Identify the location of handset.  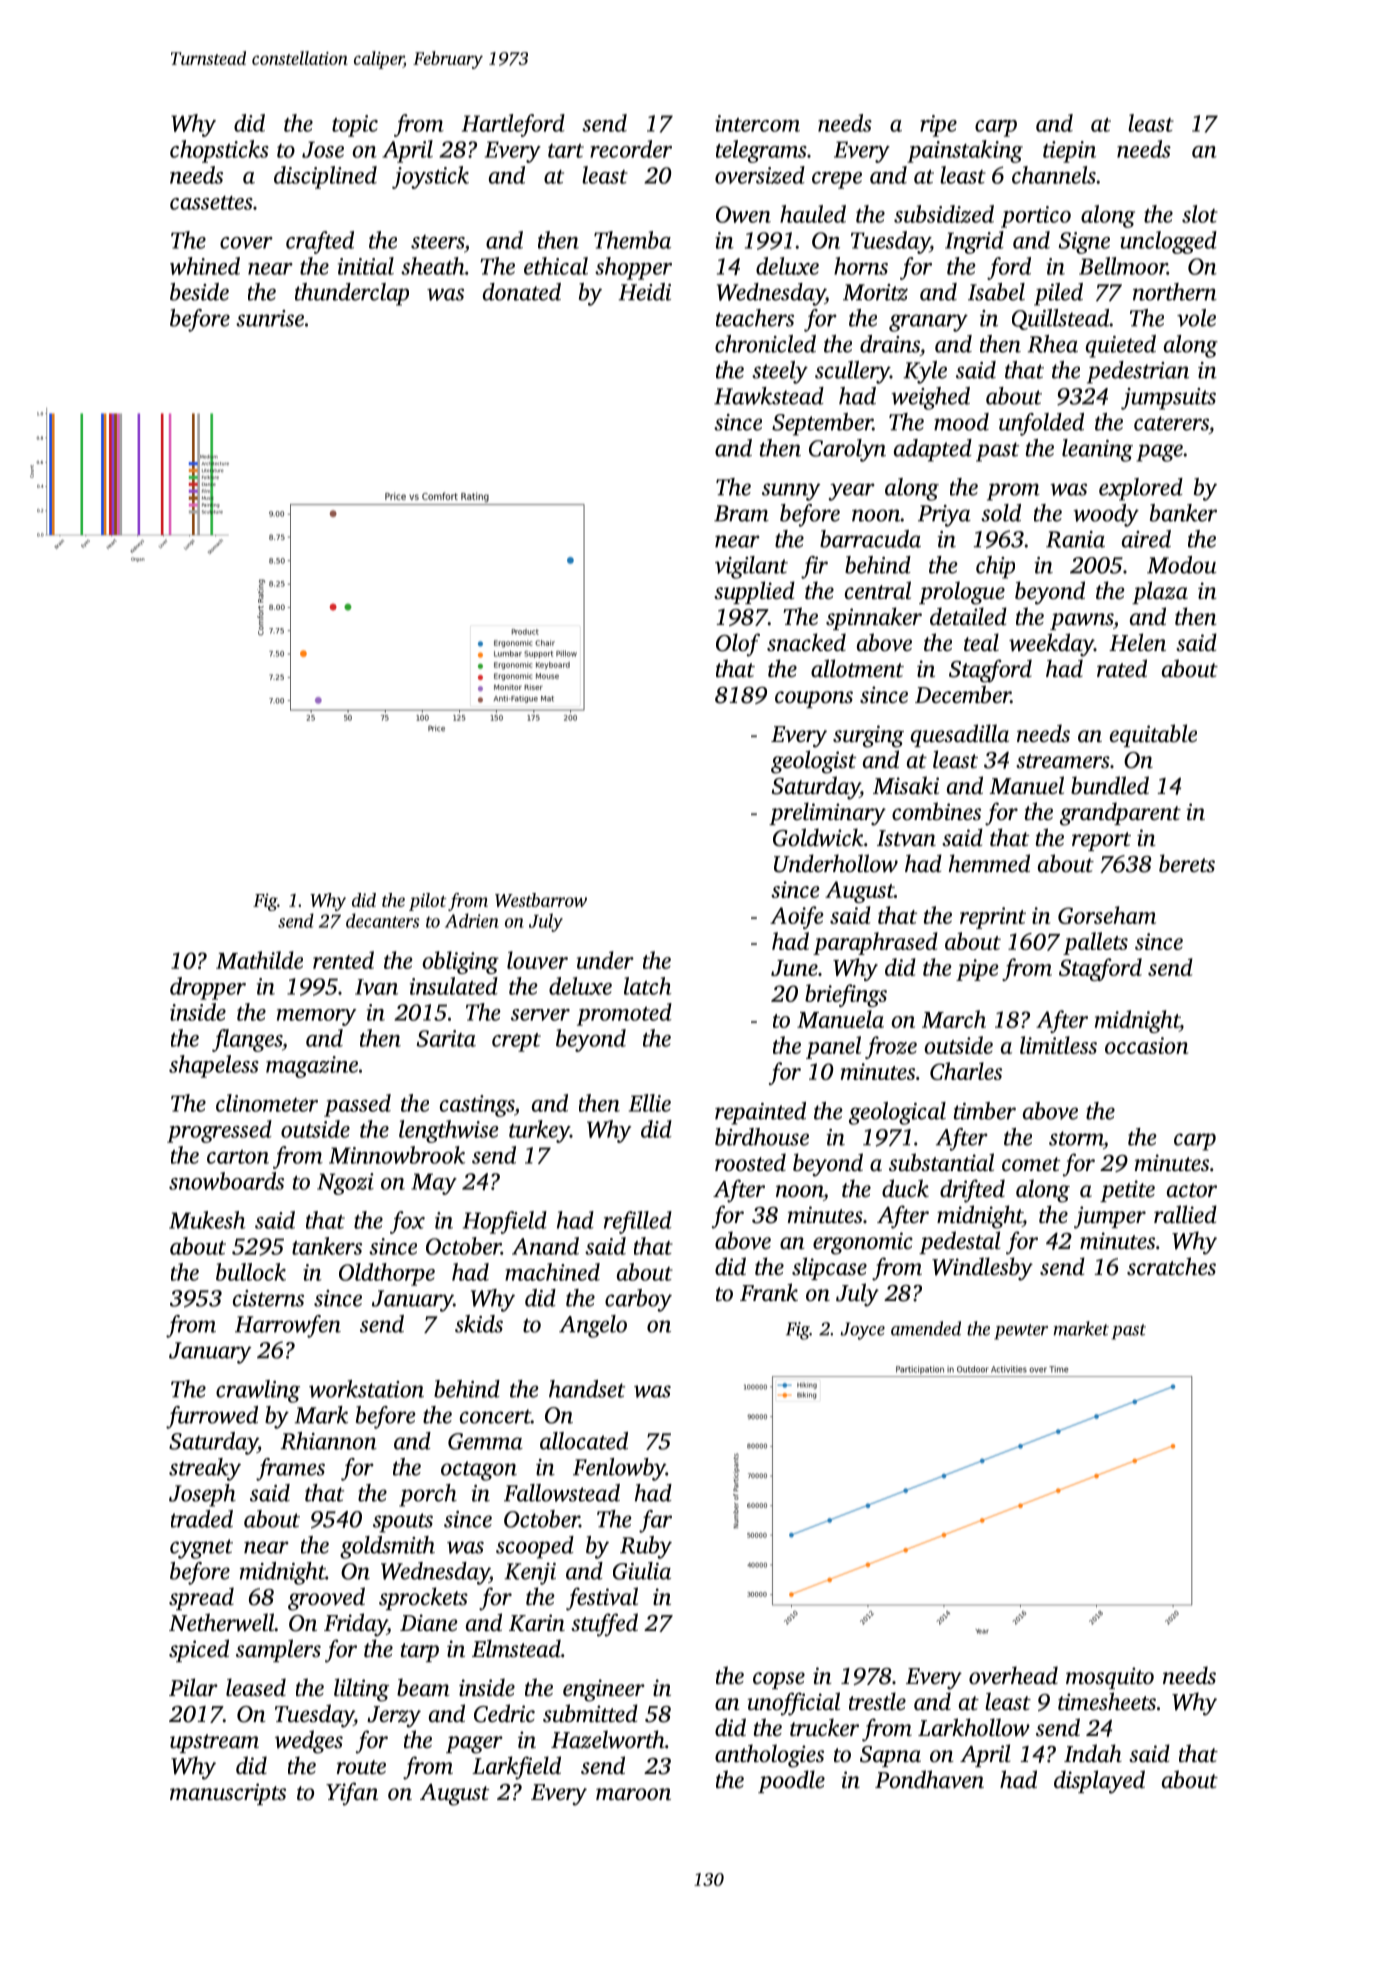
(587, 1389).
